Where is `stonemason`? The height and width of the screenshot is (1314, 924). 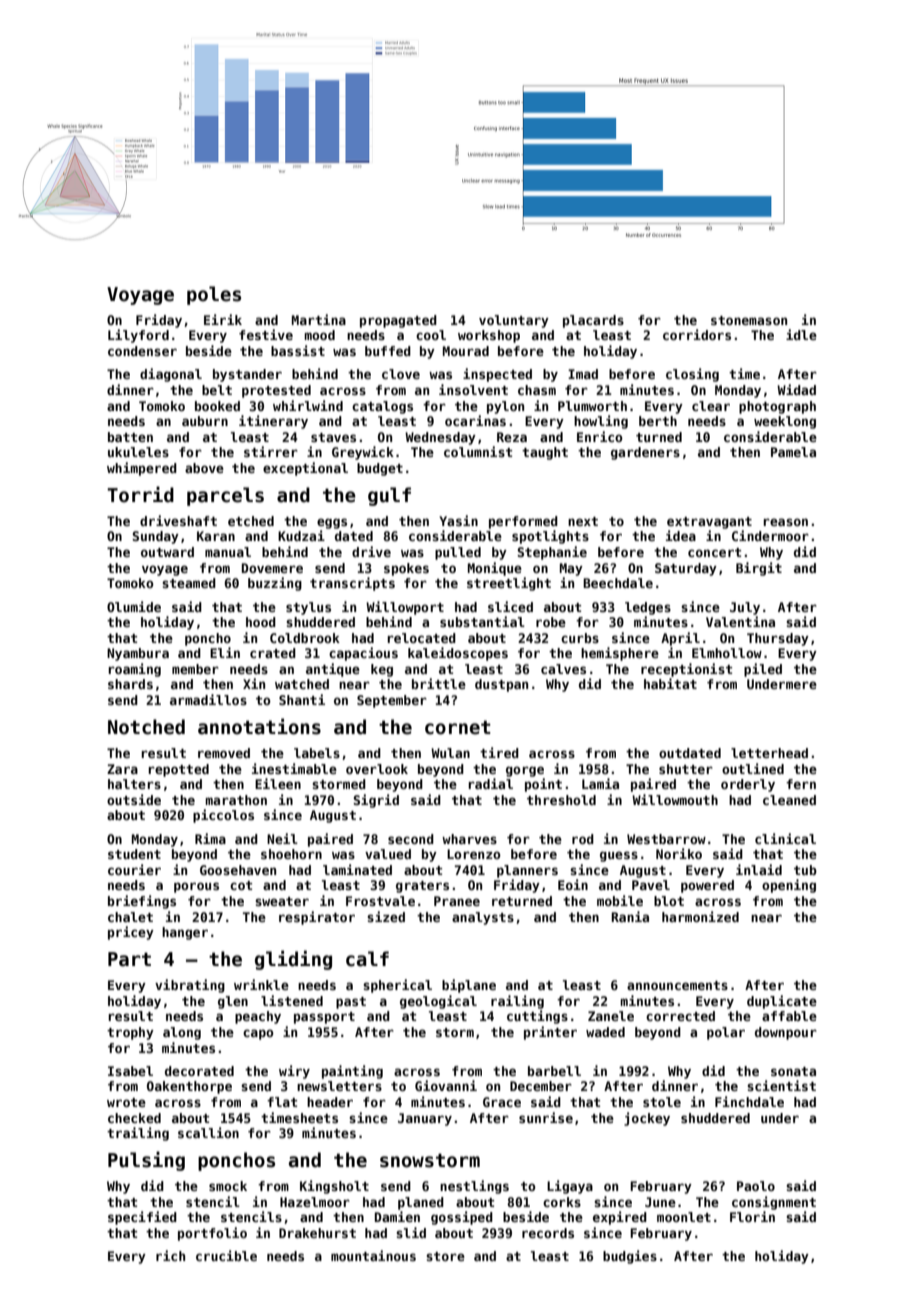
stonemason is located at coordinates (749, 320).
